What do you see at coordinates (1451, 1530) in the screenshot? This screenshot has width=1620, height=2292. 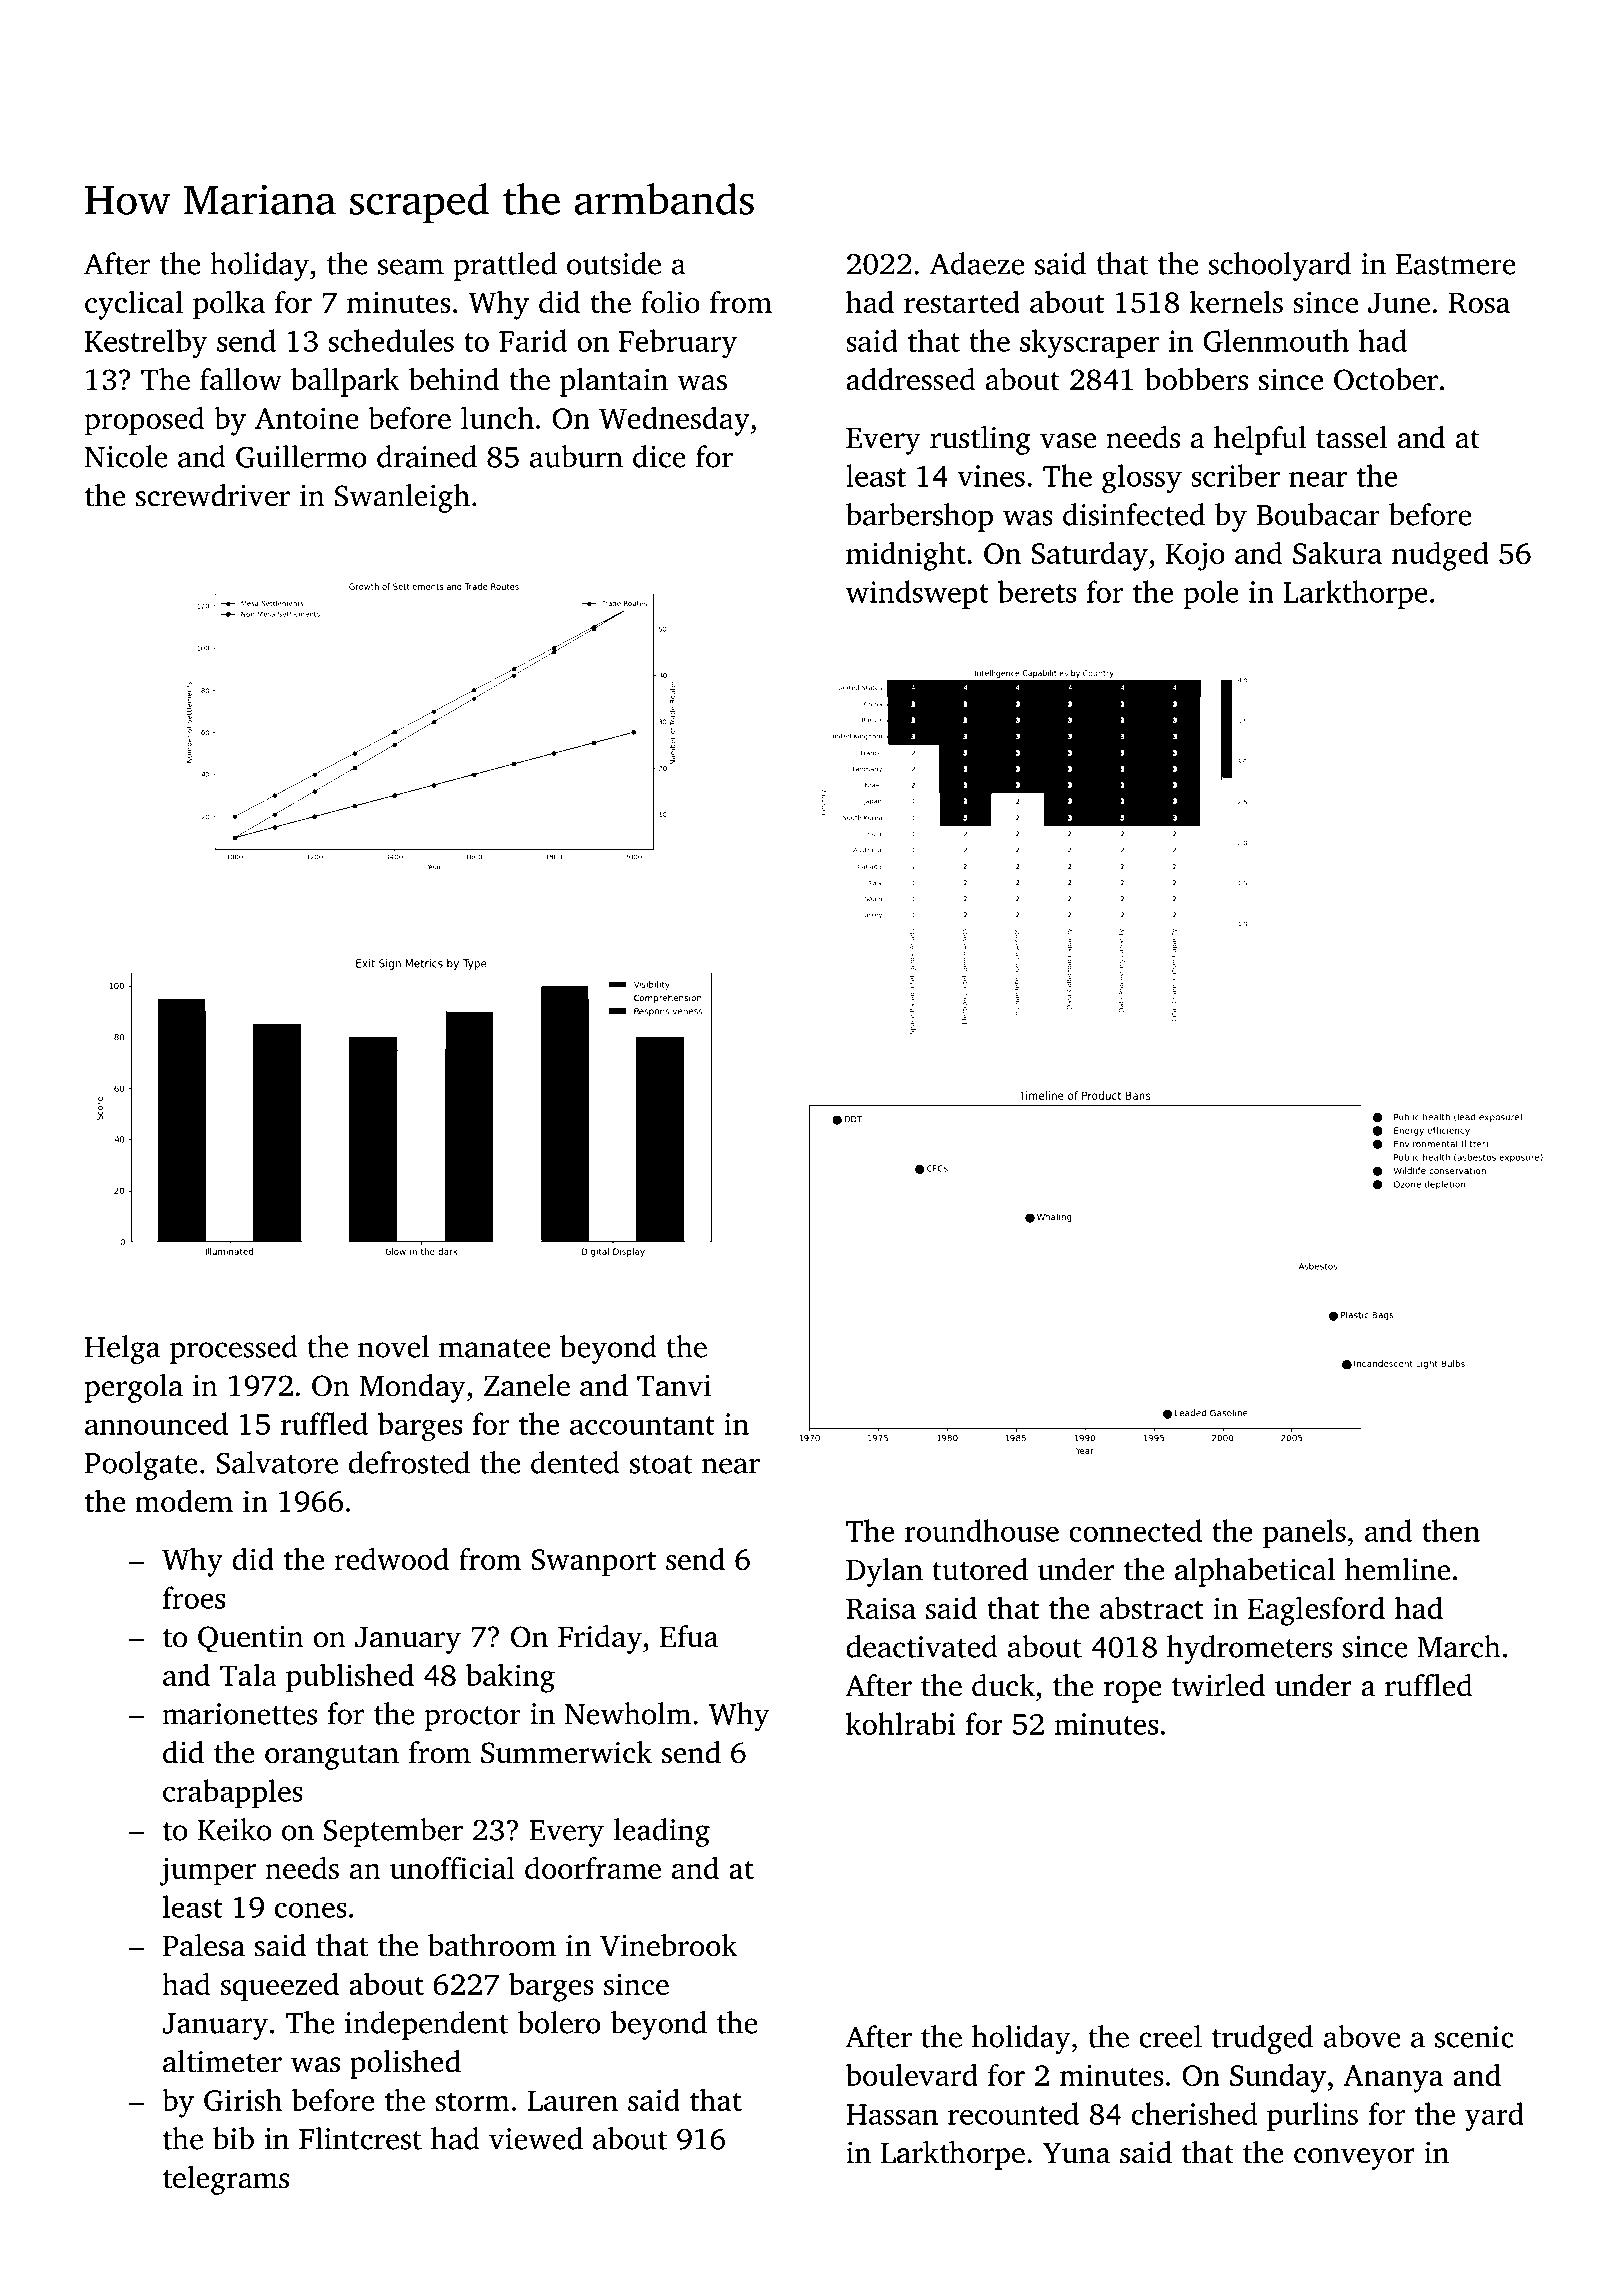 I see `then` at bounding box center [1451, 1530].
